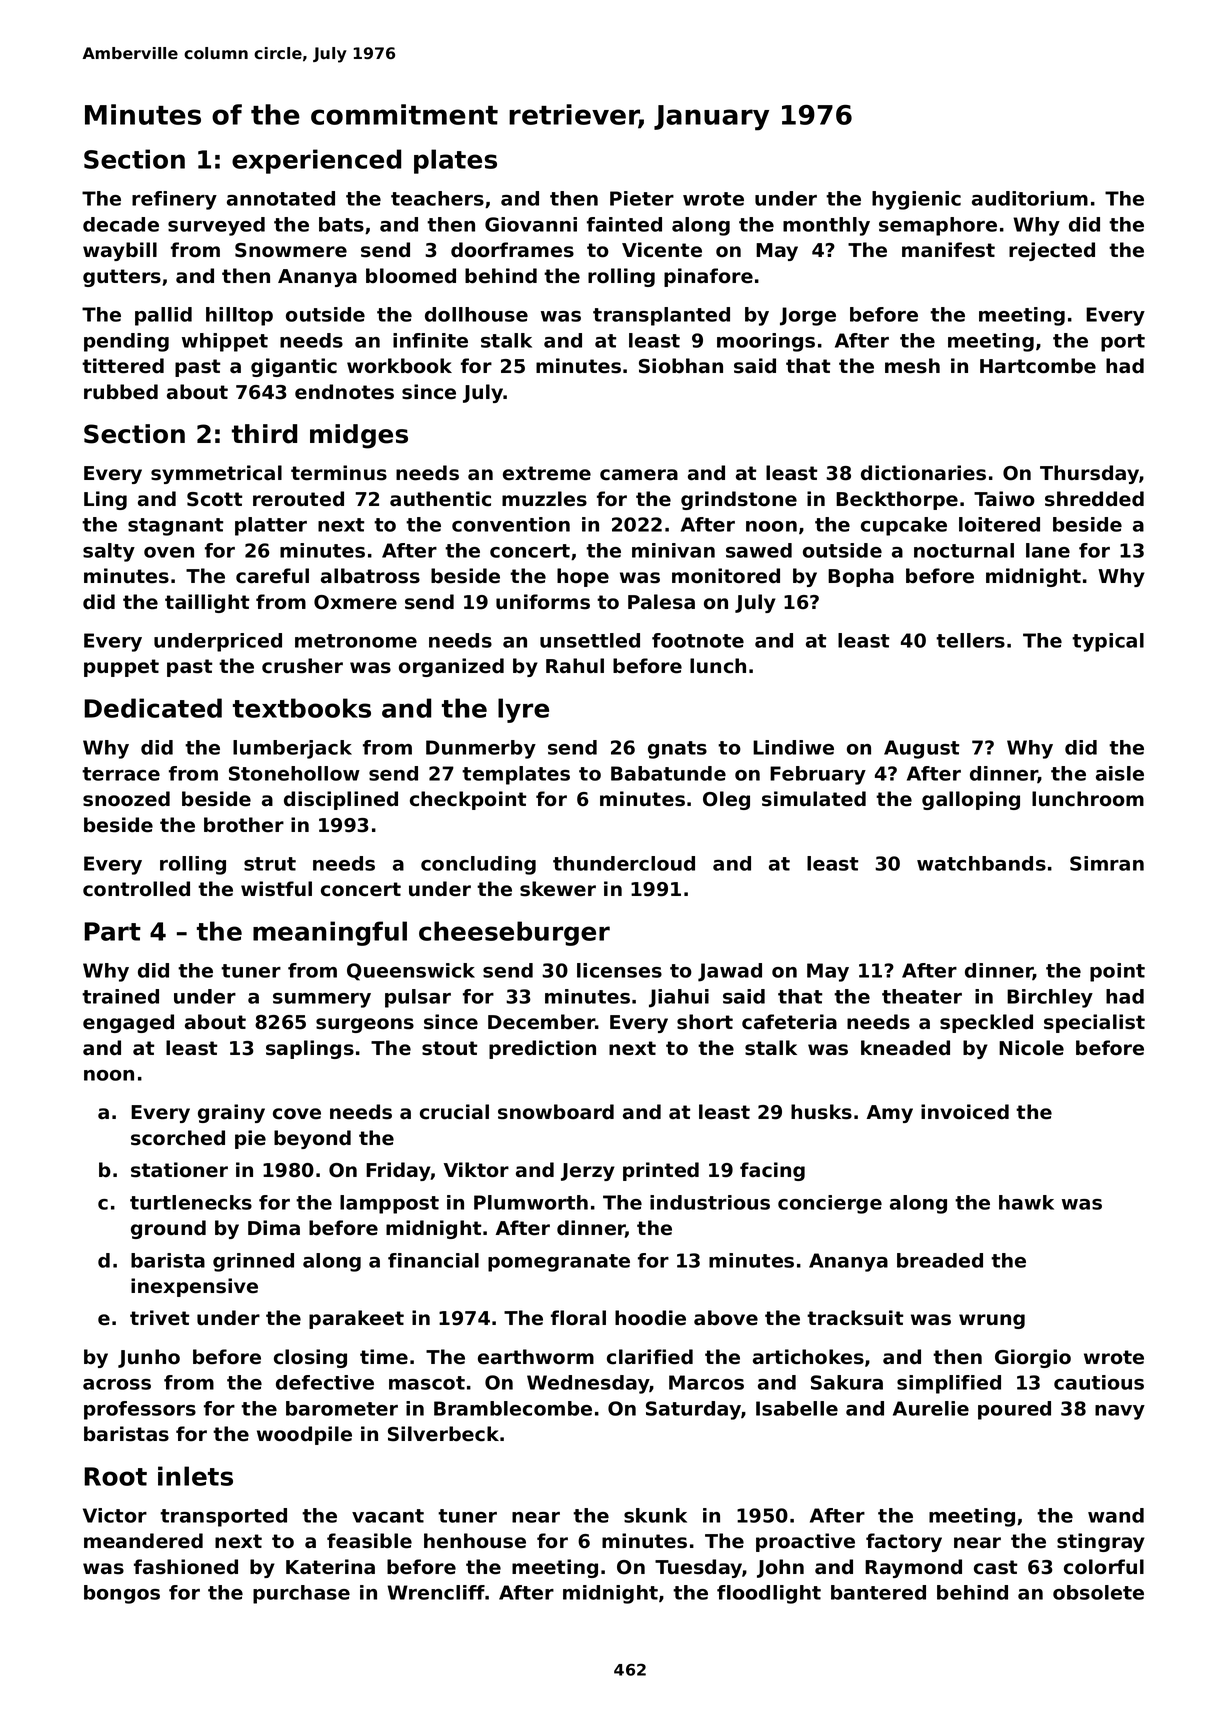 The image size is (1228, 1736). What do you see at coordinates (449, 1048) in the document?
I see `stout` at bounding box center [449, 1048].
